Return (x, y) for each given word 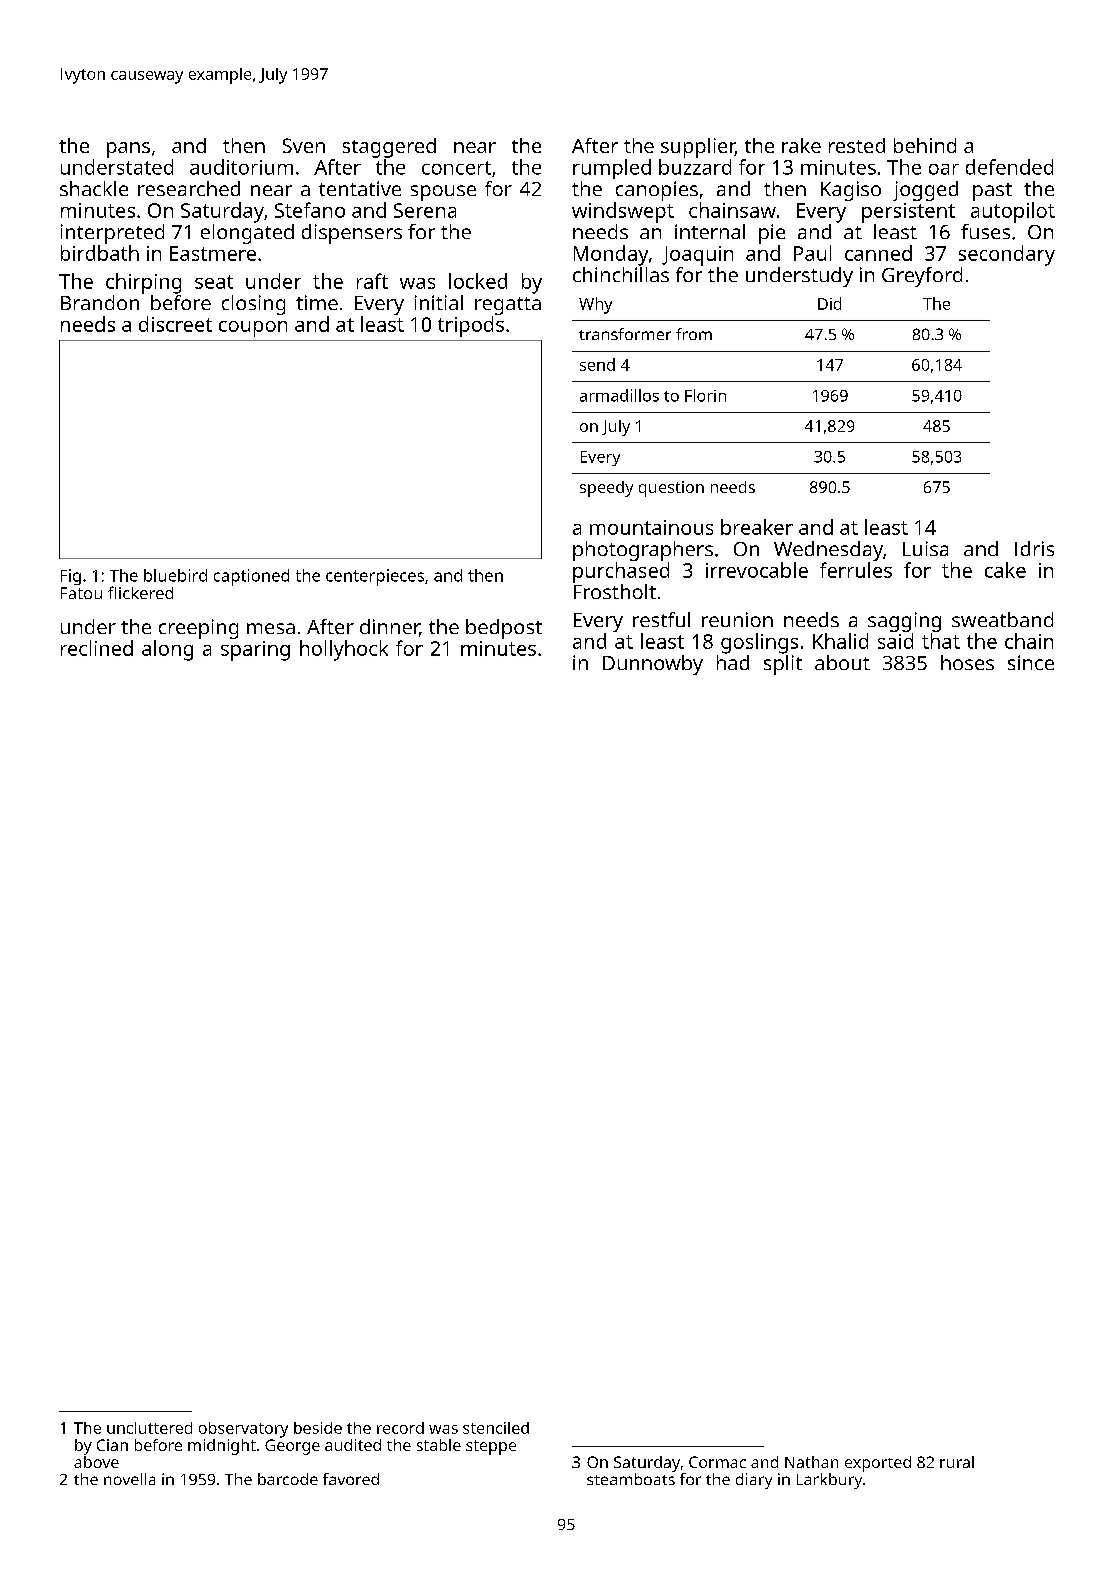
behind (925, 145)
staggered (389, 148)
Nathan (811, 1462)
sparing (255, 651)
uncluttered (149, 1428)
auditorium (241, 167)
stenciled (496, 1428)
